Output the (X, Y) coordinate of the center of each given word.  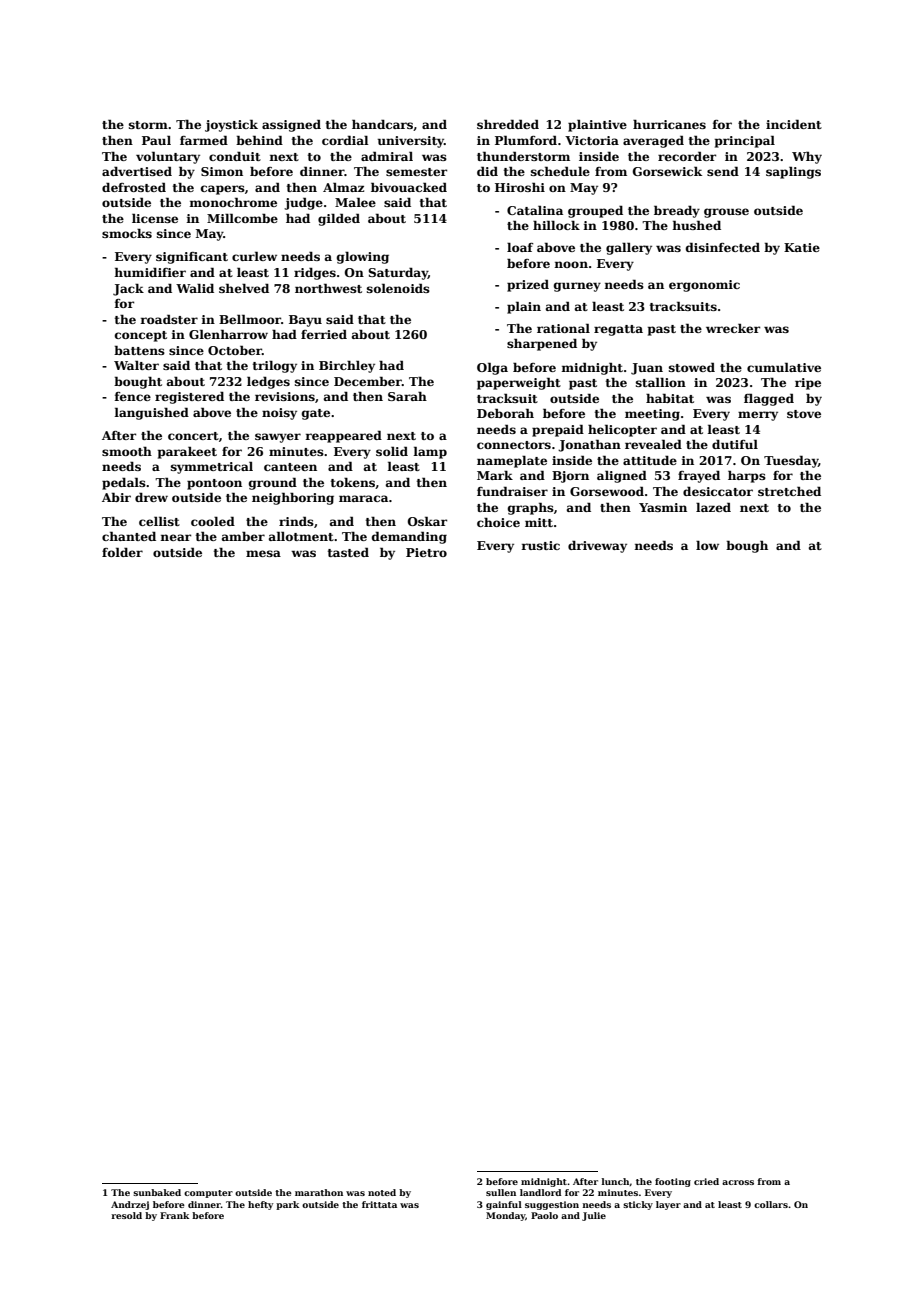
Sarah (407, 396)
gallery (629, 248)
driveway (597, 546)
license (155, 218)
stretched (789, 491)
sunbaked (157, 1192)
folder (122, 552)
